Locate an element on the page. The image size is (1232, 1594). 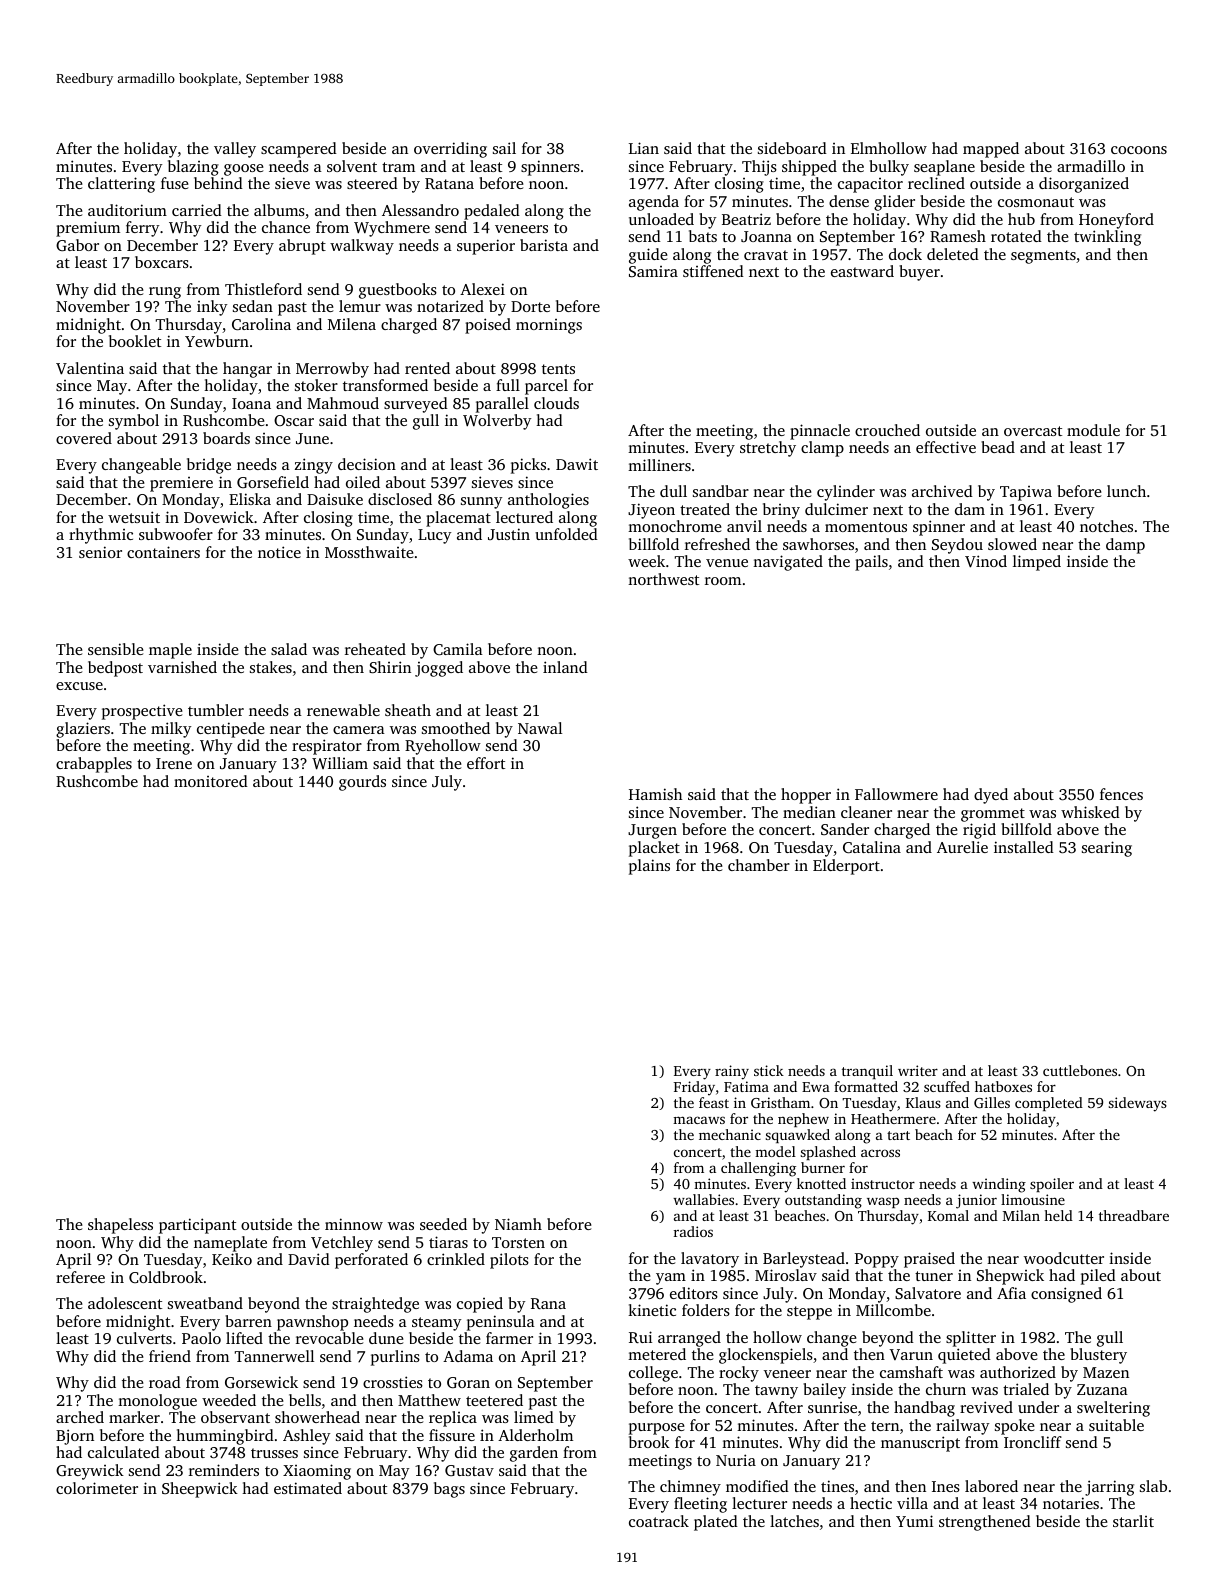
bulky is located at coordinates (889, 168).
